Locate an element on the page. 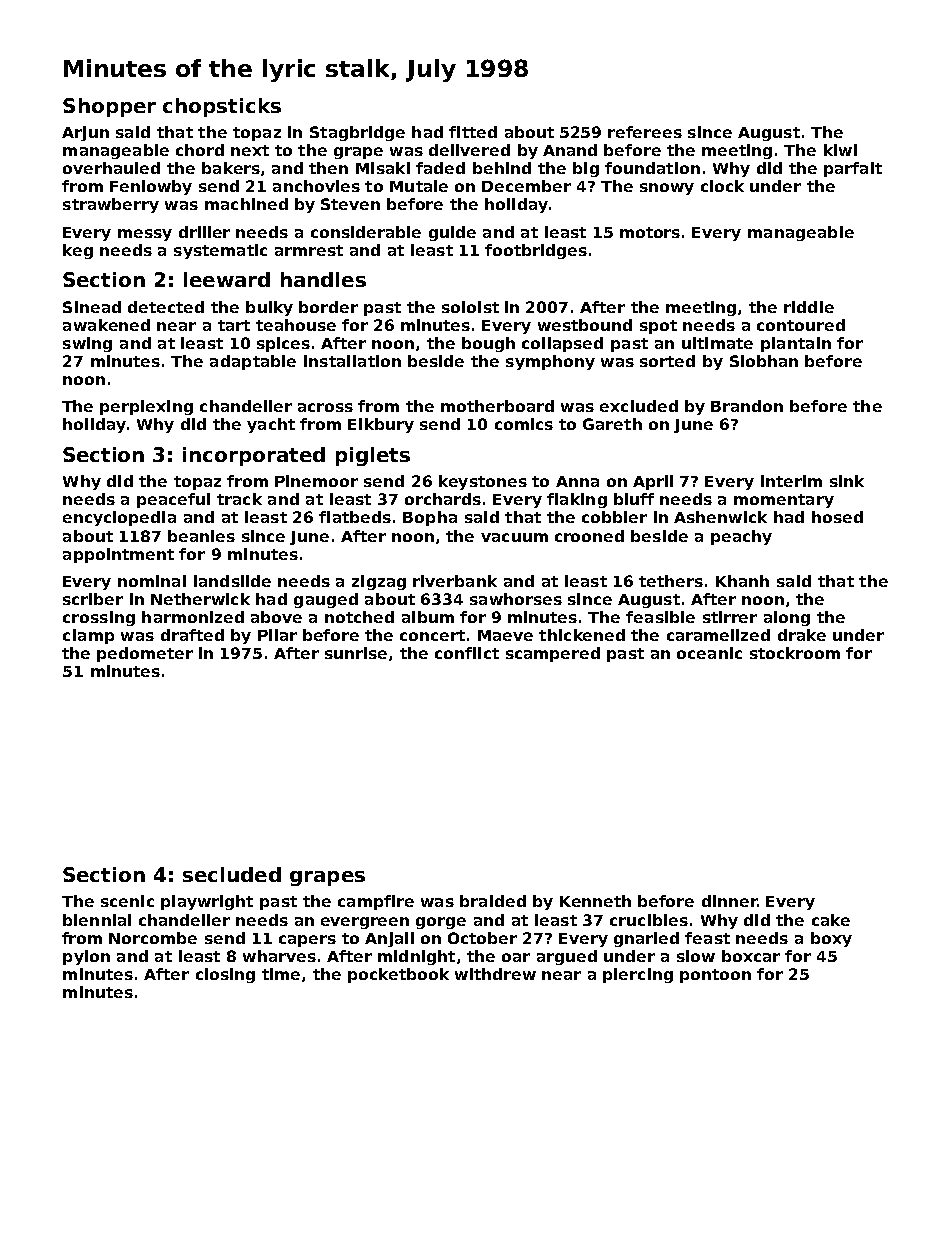  systematic is located at coordinates (220, 251).
